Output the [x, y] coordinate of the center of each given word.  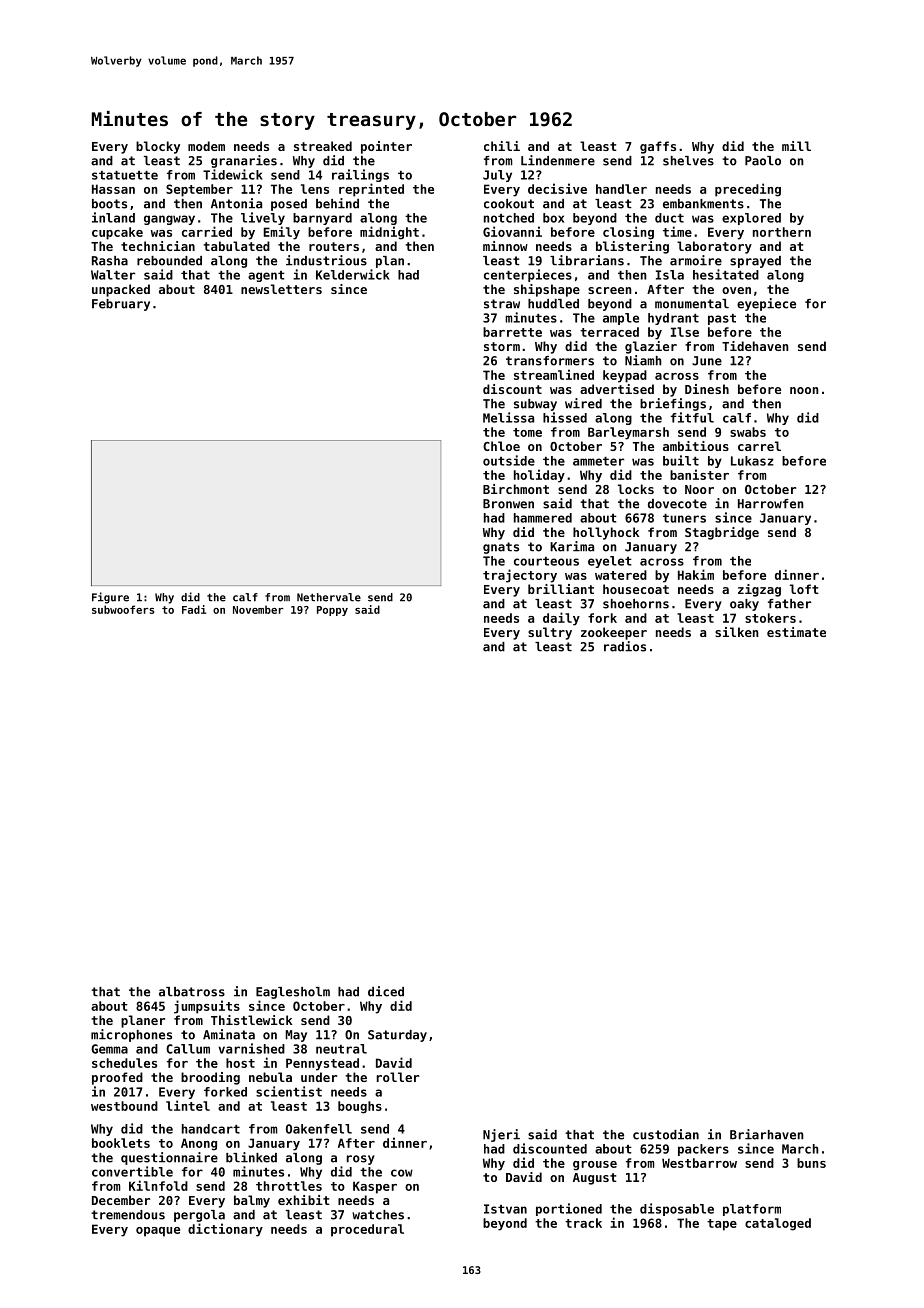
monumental [692, 304]
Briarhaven [767, 1134]
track [583, 1223]
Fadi [194, 609]
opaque [158, 1232]
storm [502, 346]
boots [109, 204]
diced [386, 991]
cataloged [778, 1224]
